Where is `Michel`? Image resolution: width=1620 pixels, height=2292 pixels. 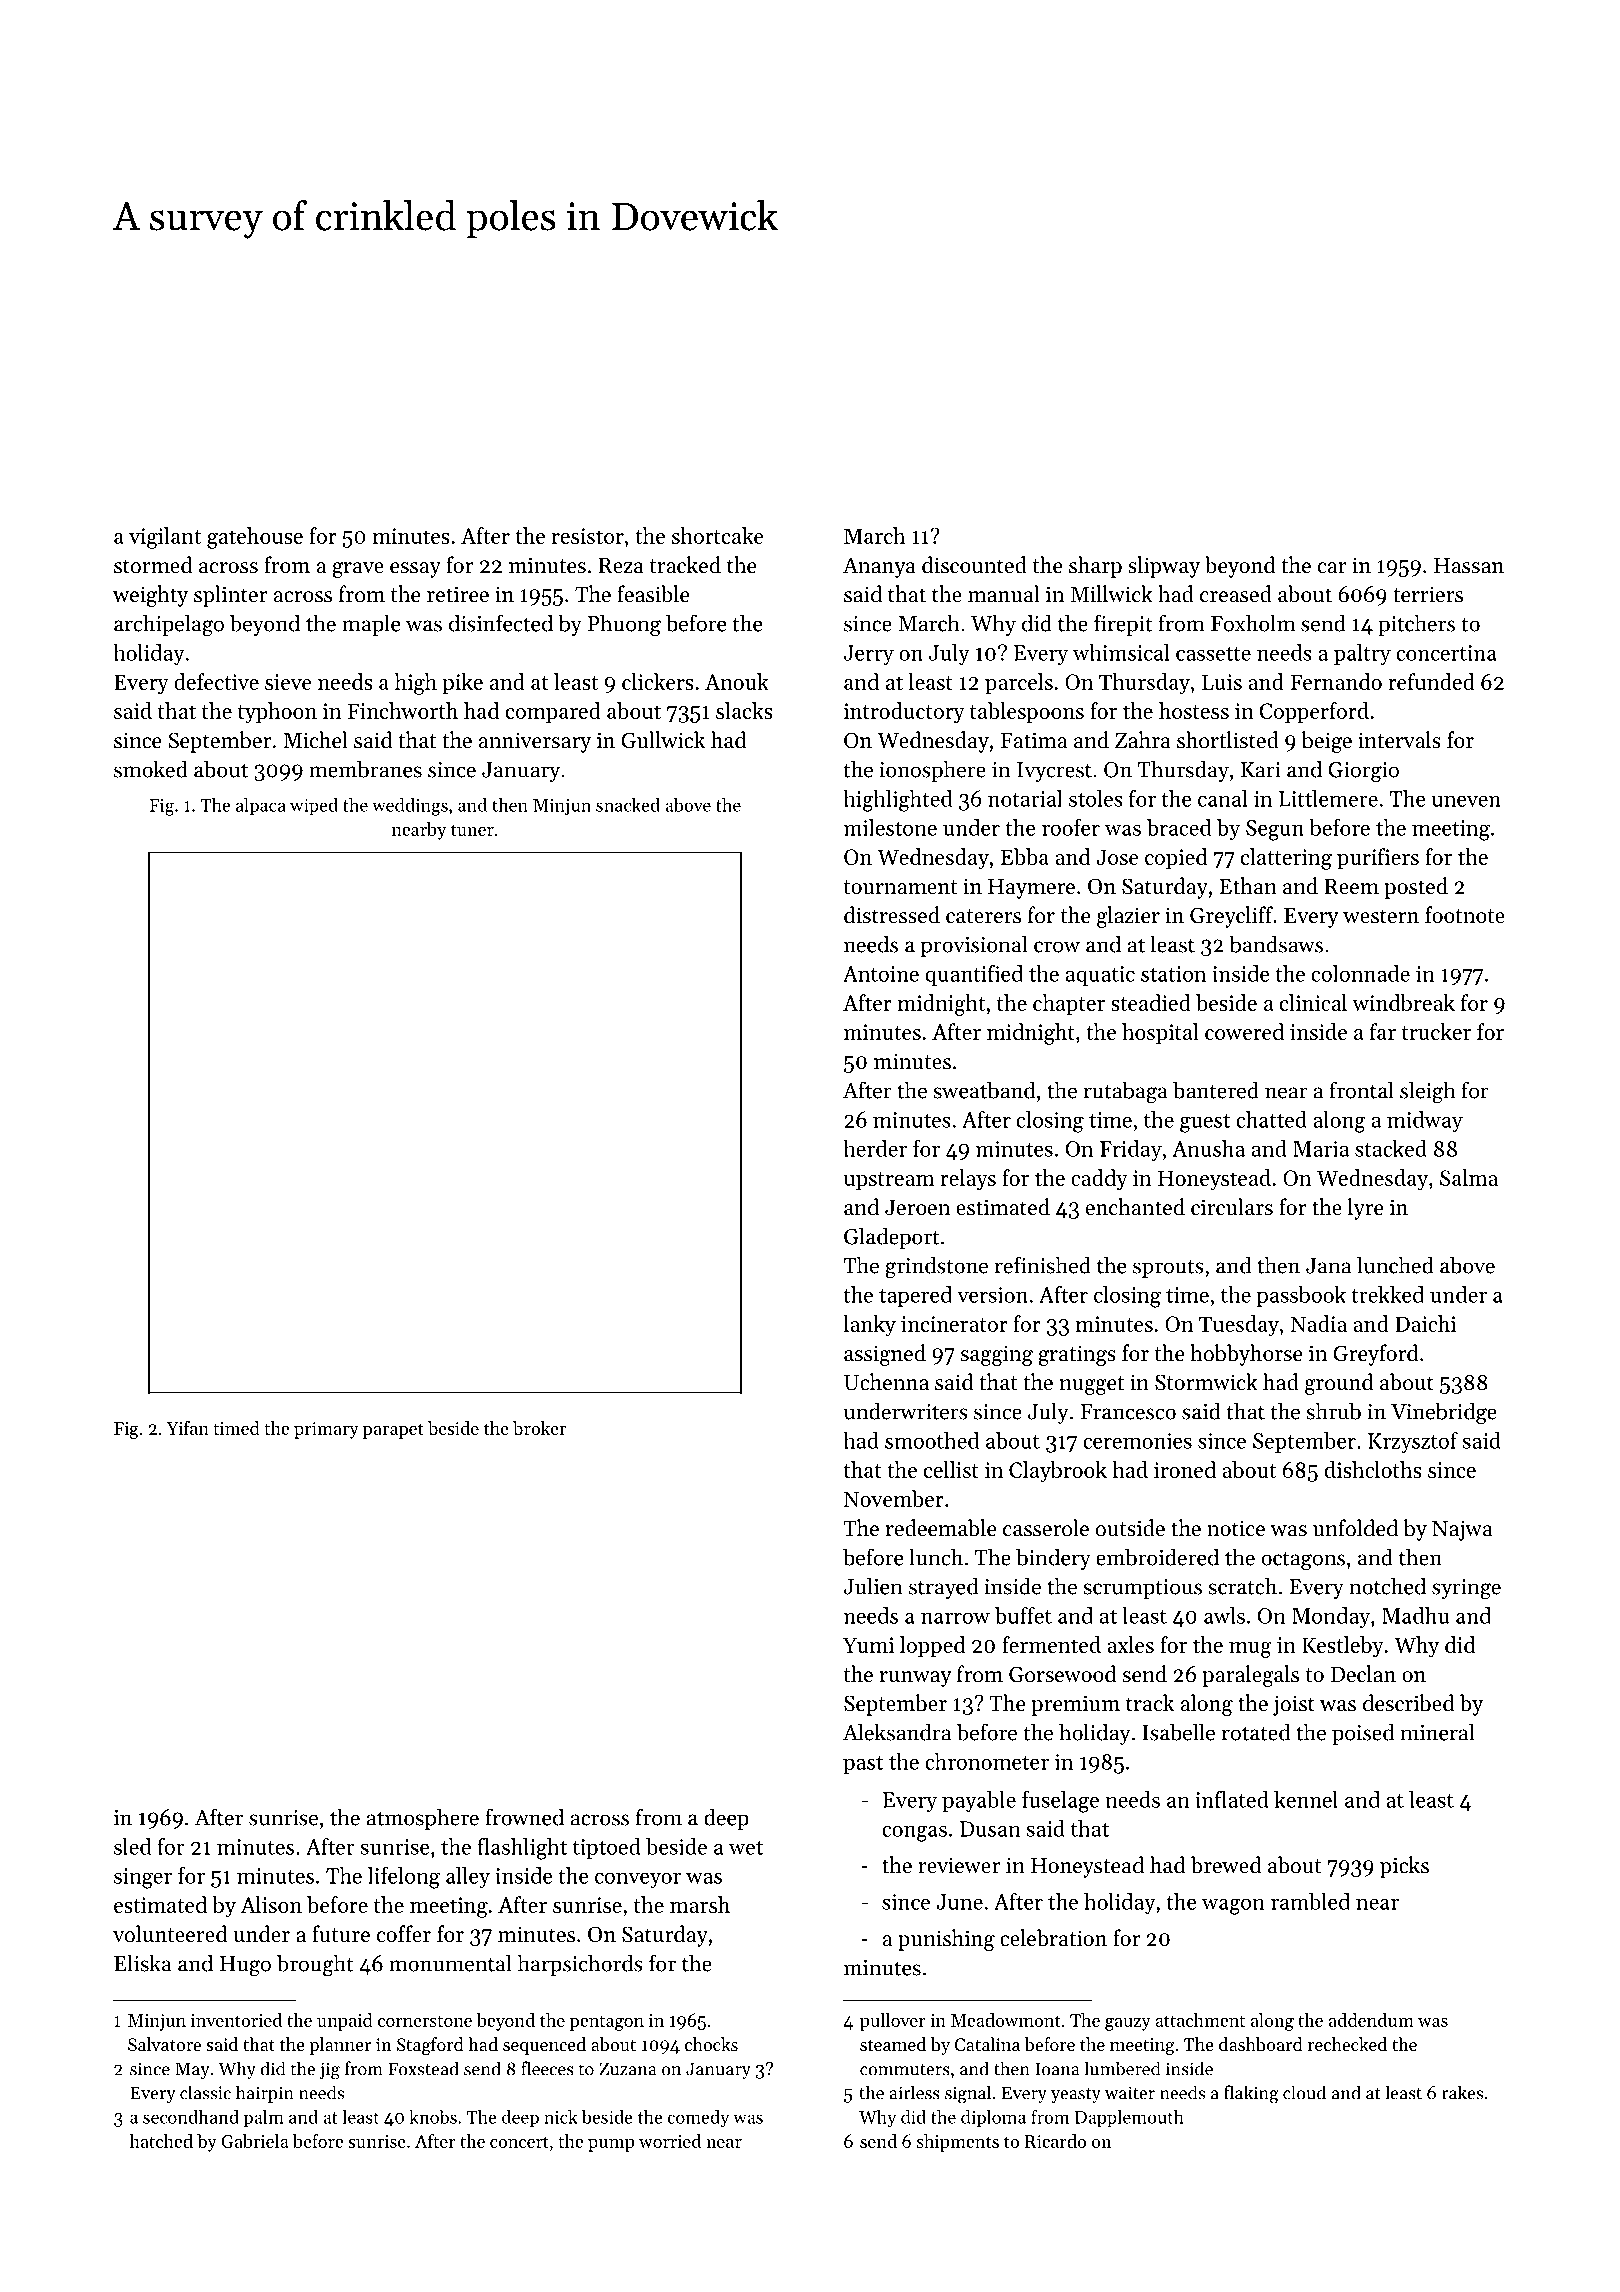 Michel is located at coordinates (315, 740).
